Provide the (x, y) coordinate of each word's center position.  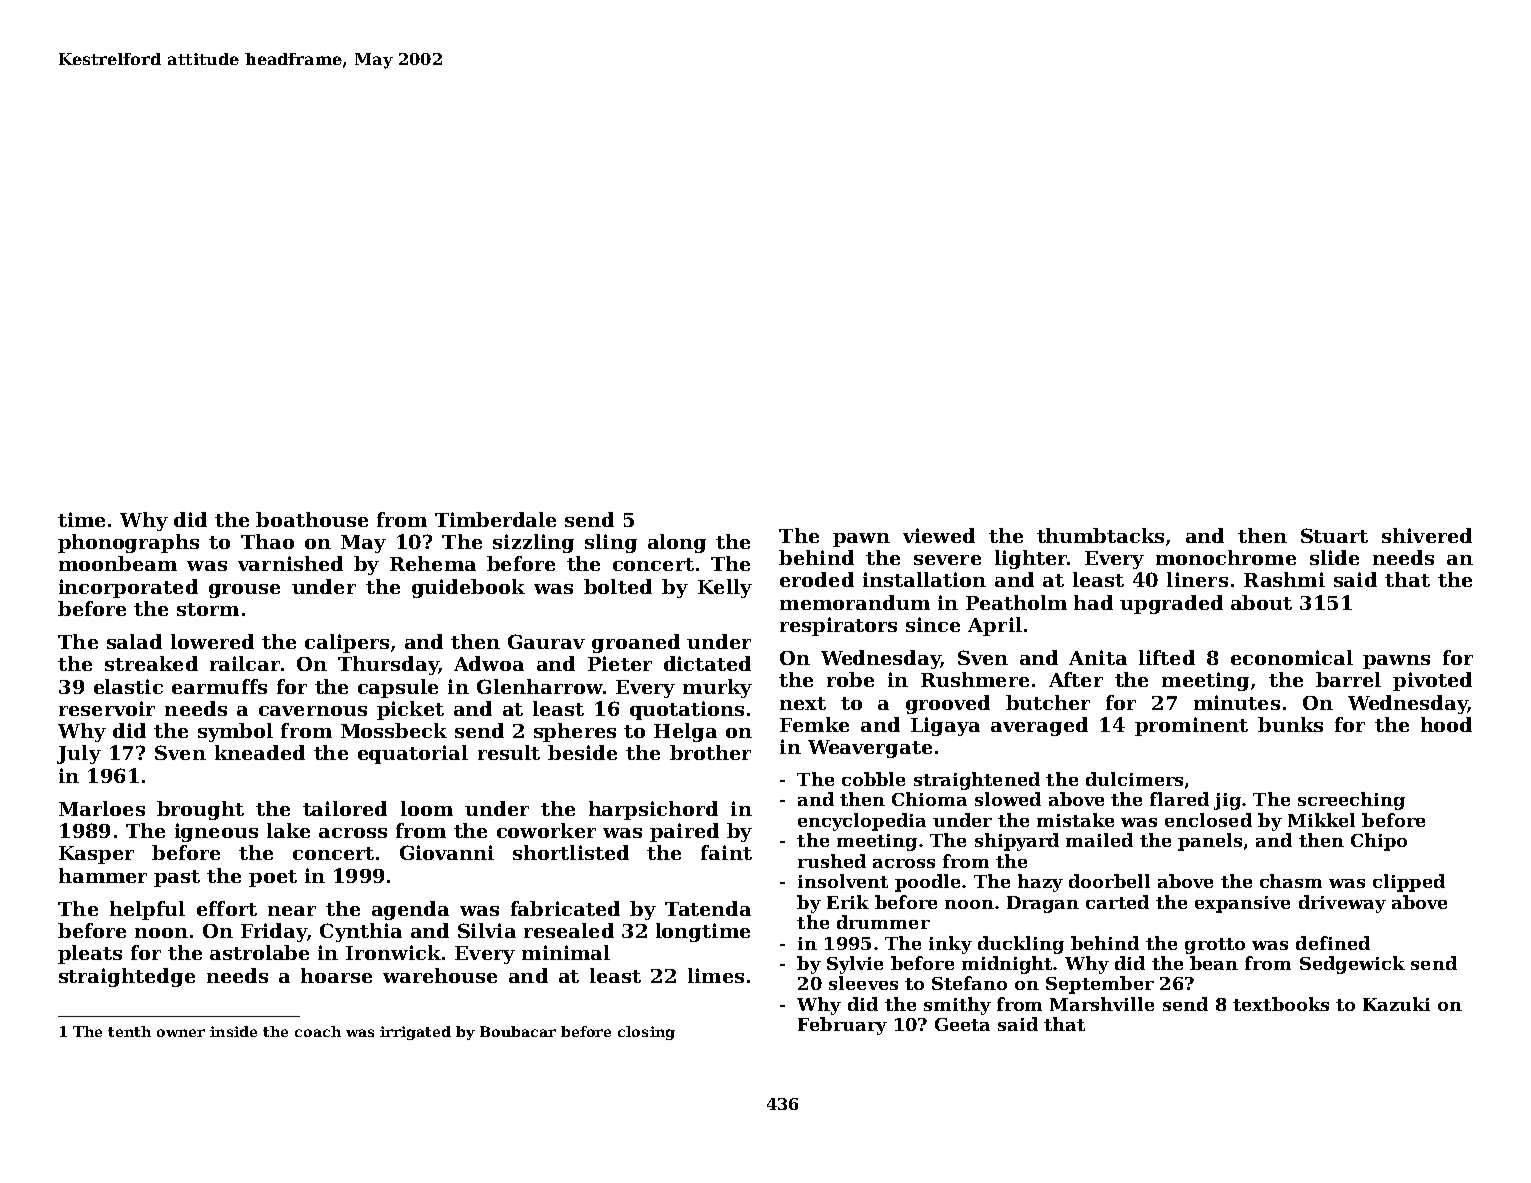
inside (233, 1031)
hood (1446, 724)
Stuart (1334, 535)
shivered (1427, 535)
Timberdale (495, 519)
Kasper (96, 855)
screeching (1351, 801)
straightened (977, 781)
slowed (1008, 799)
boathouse (312, 519)
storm (208, 609)
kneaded (260, 752)
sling (611, 543)
